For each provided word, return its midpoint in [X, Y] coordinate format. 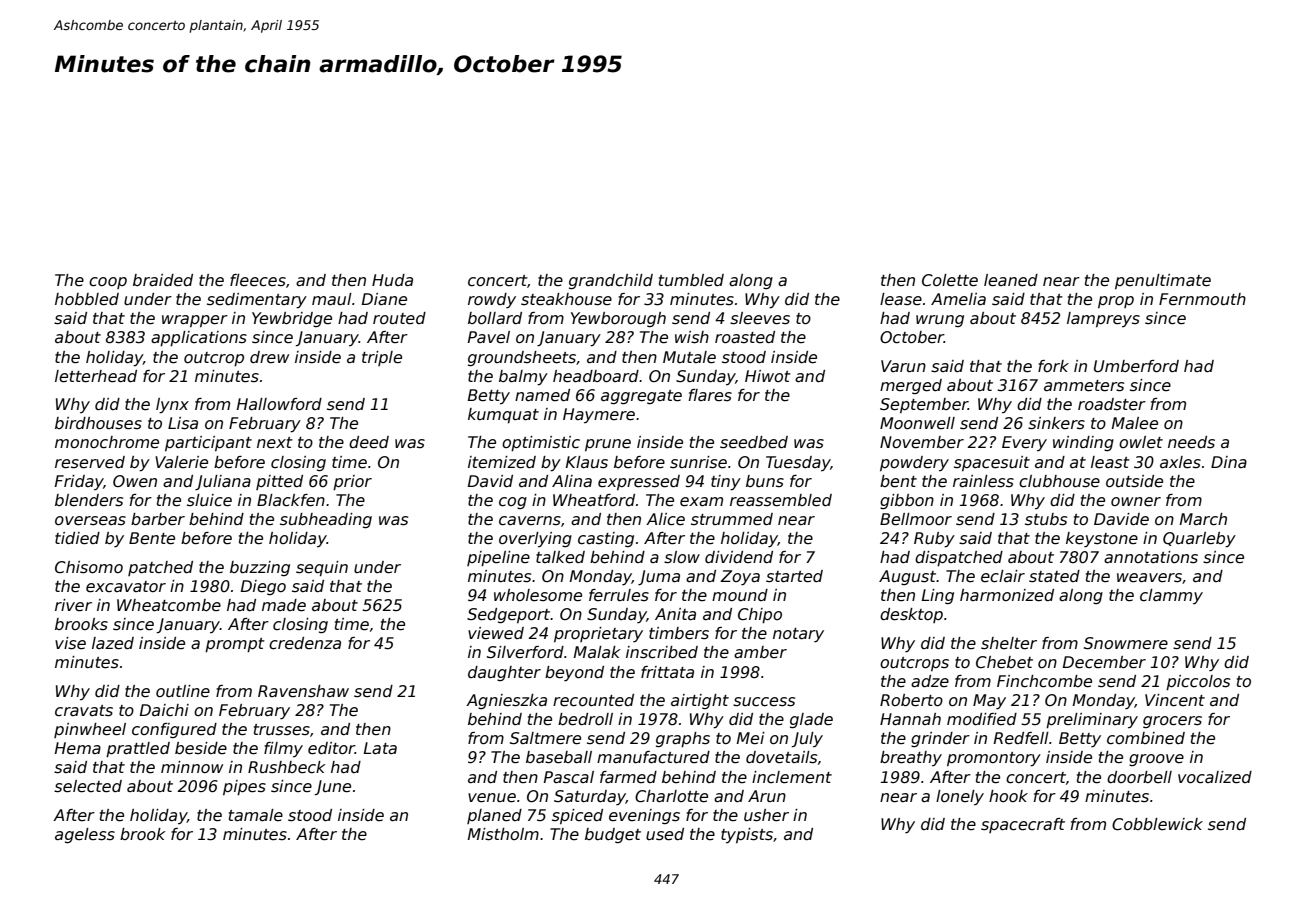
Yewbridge [292, 319]
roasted [745, 337]
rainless [983, 481]
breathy [911, 758]
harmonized [1007, 595]
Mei [751, 738]
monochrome [107, 442]
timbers [679, 633]
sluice [209, 500]
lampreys [1103, 319]
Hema [78, 748]
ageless [85, 835]
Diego [263, 587]
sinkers [1056, 423]
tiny [726, 483]
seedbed [754, 442]
